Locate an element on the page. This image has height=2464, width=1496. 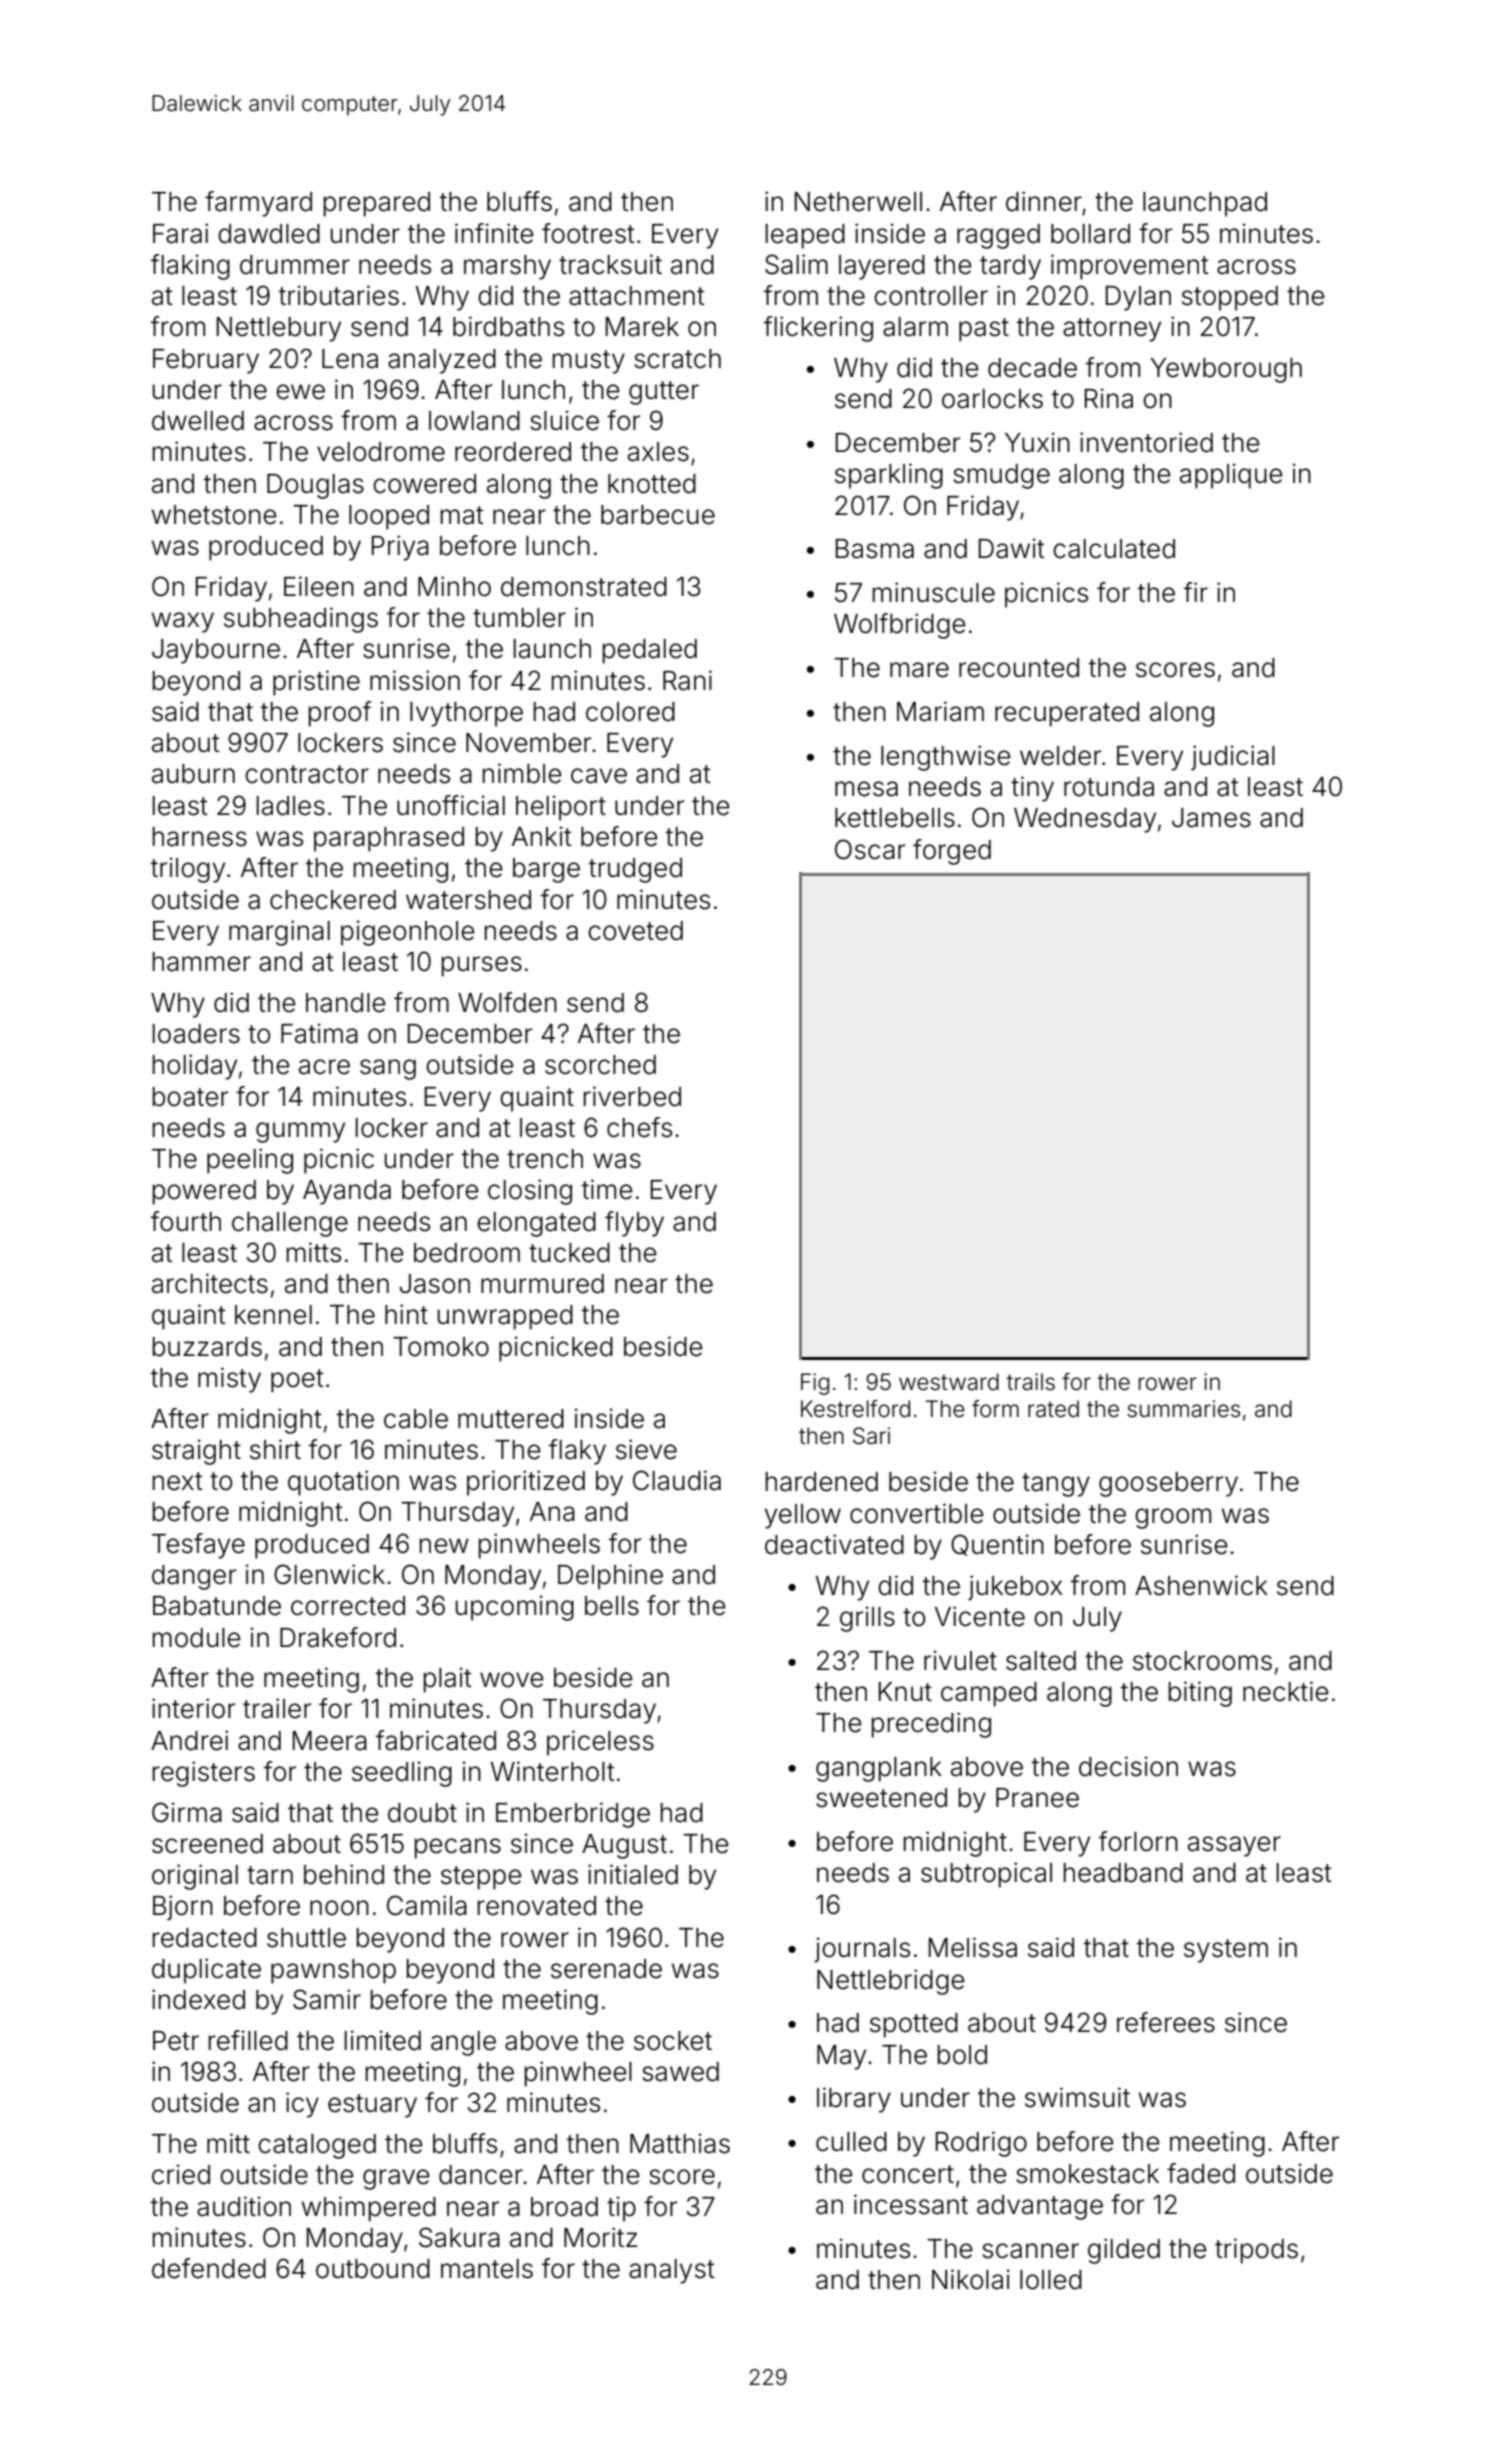
westward is located at coordinates (949, 1382).
